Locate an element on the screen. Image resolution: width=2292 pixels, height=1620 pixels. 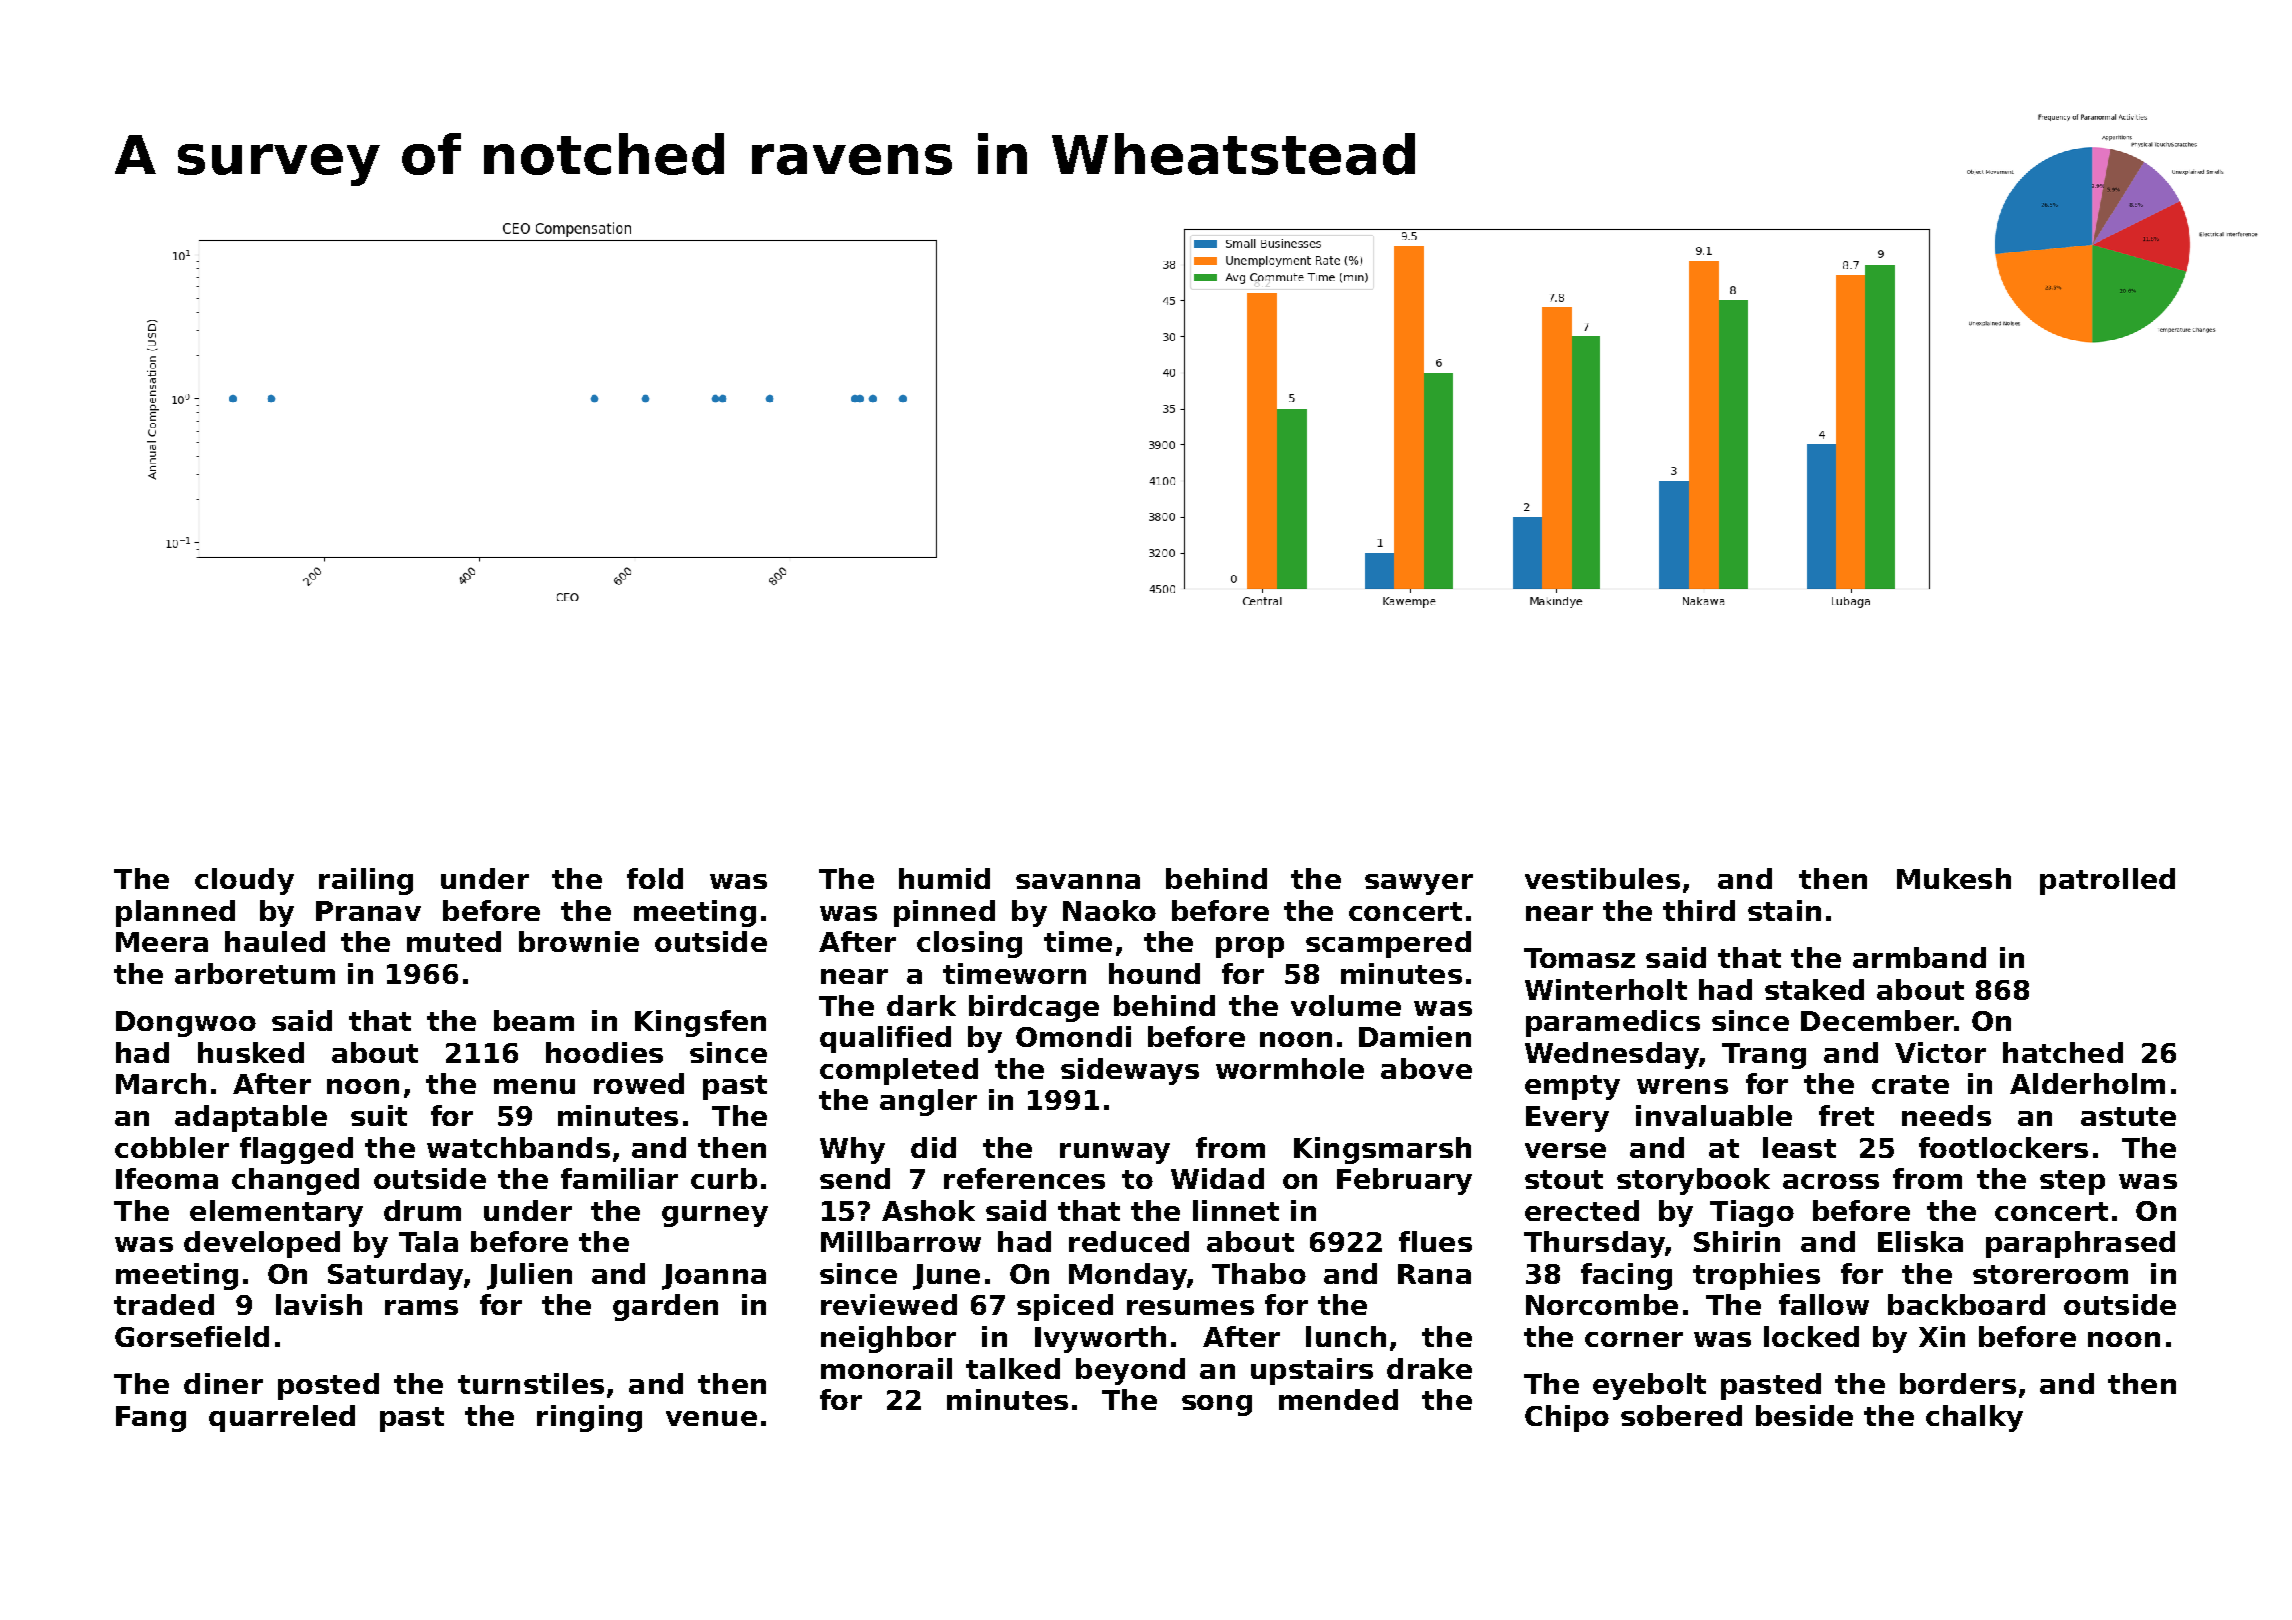
arboretum is located at coordinates (255, 973).
